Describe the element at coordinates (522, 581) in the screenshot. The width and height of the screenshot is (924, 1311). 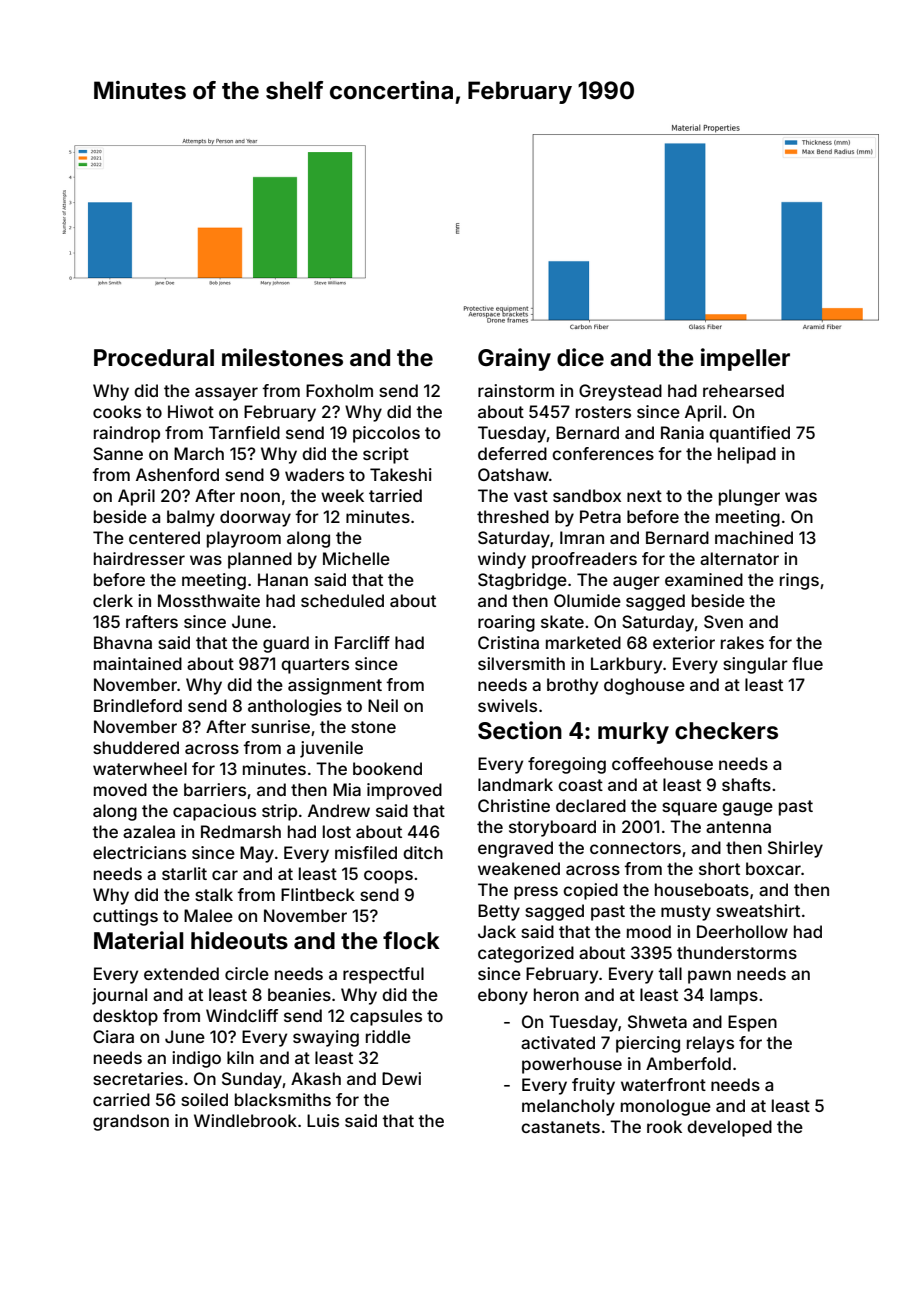
I see `Stagbridge` at that location.
